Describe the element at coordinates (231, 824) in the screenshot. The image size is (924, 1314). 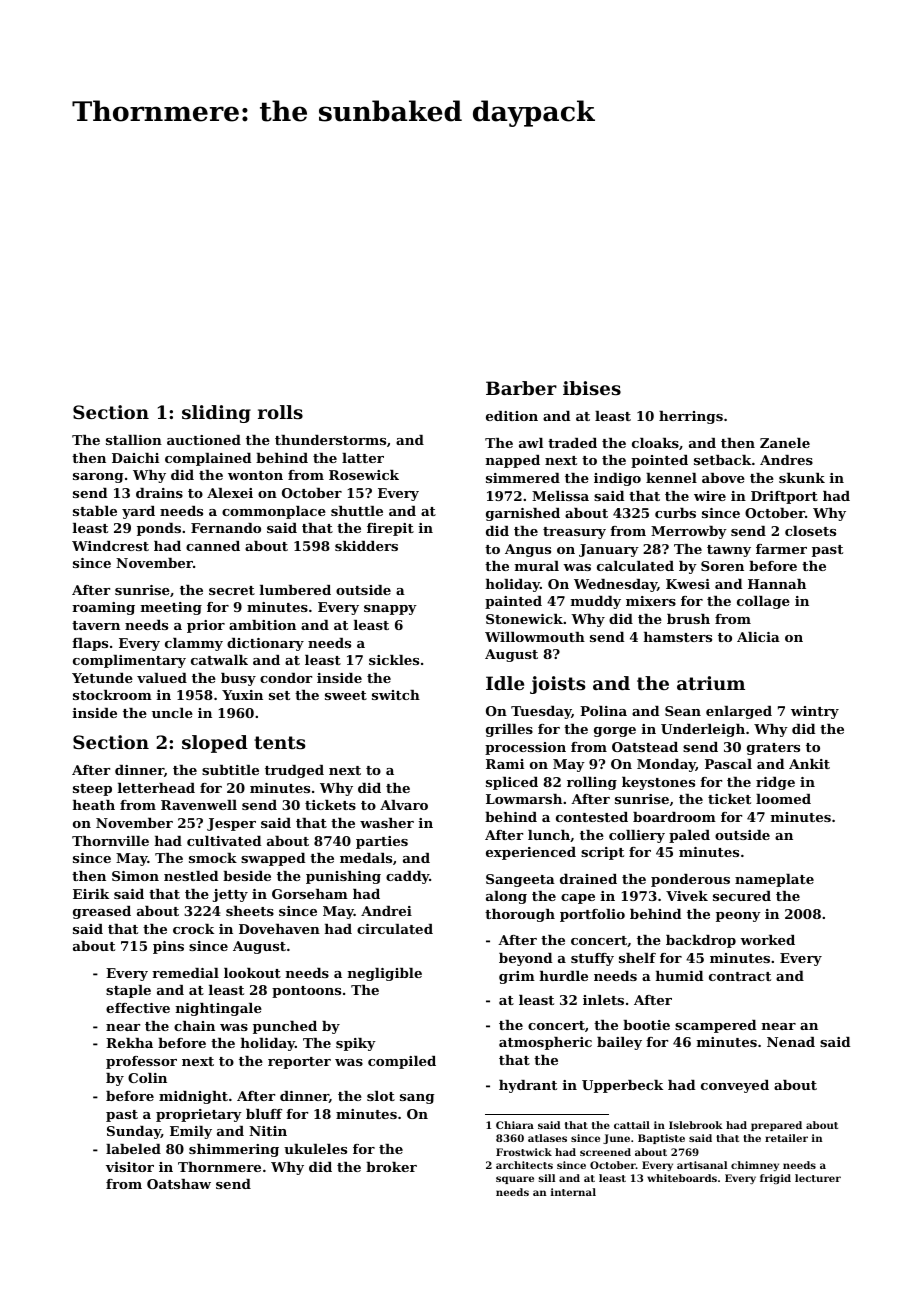
I see `Jesper` at that location.
